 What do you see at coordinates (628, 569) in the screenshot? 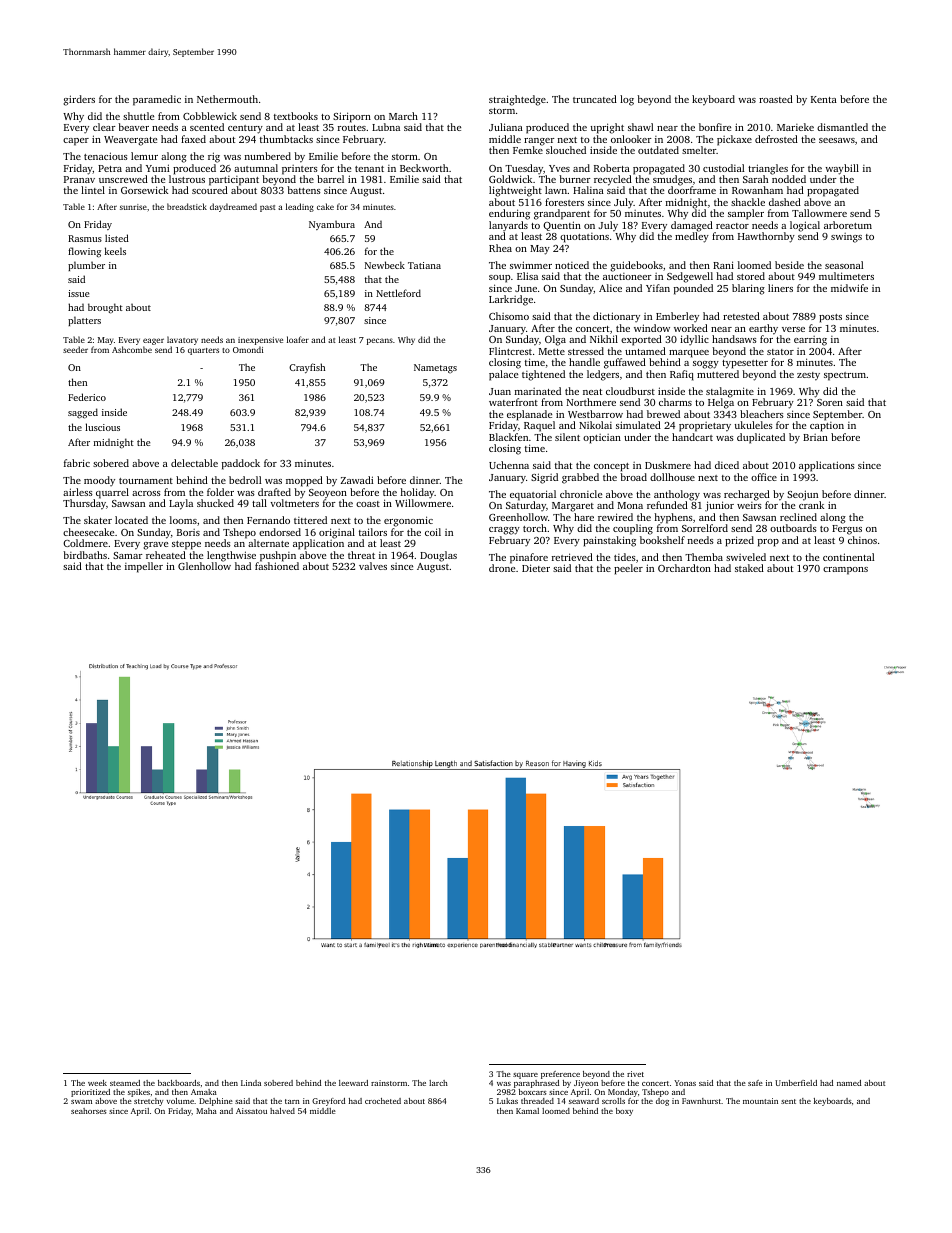
I see `peeler` at bounding box center [628, 569].
